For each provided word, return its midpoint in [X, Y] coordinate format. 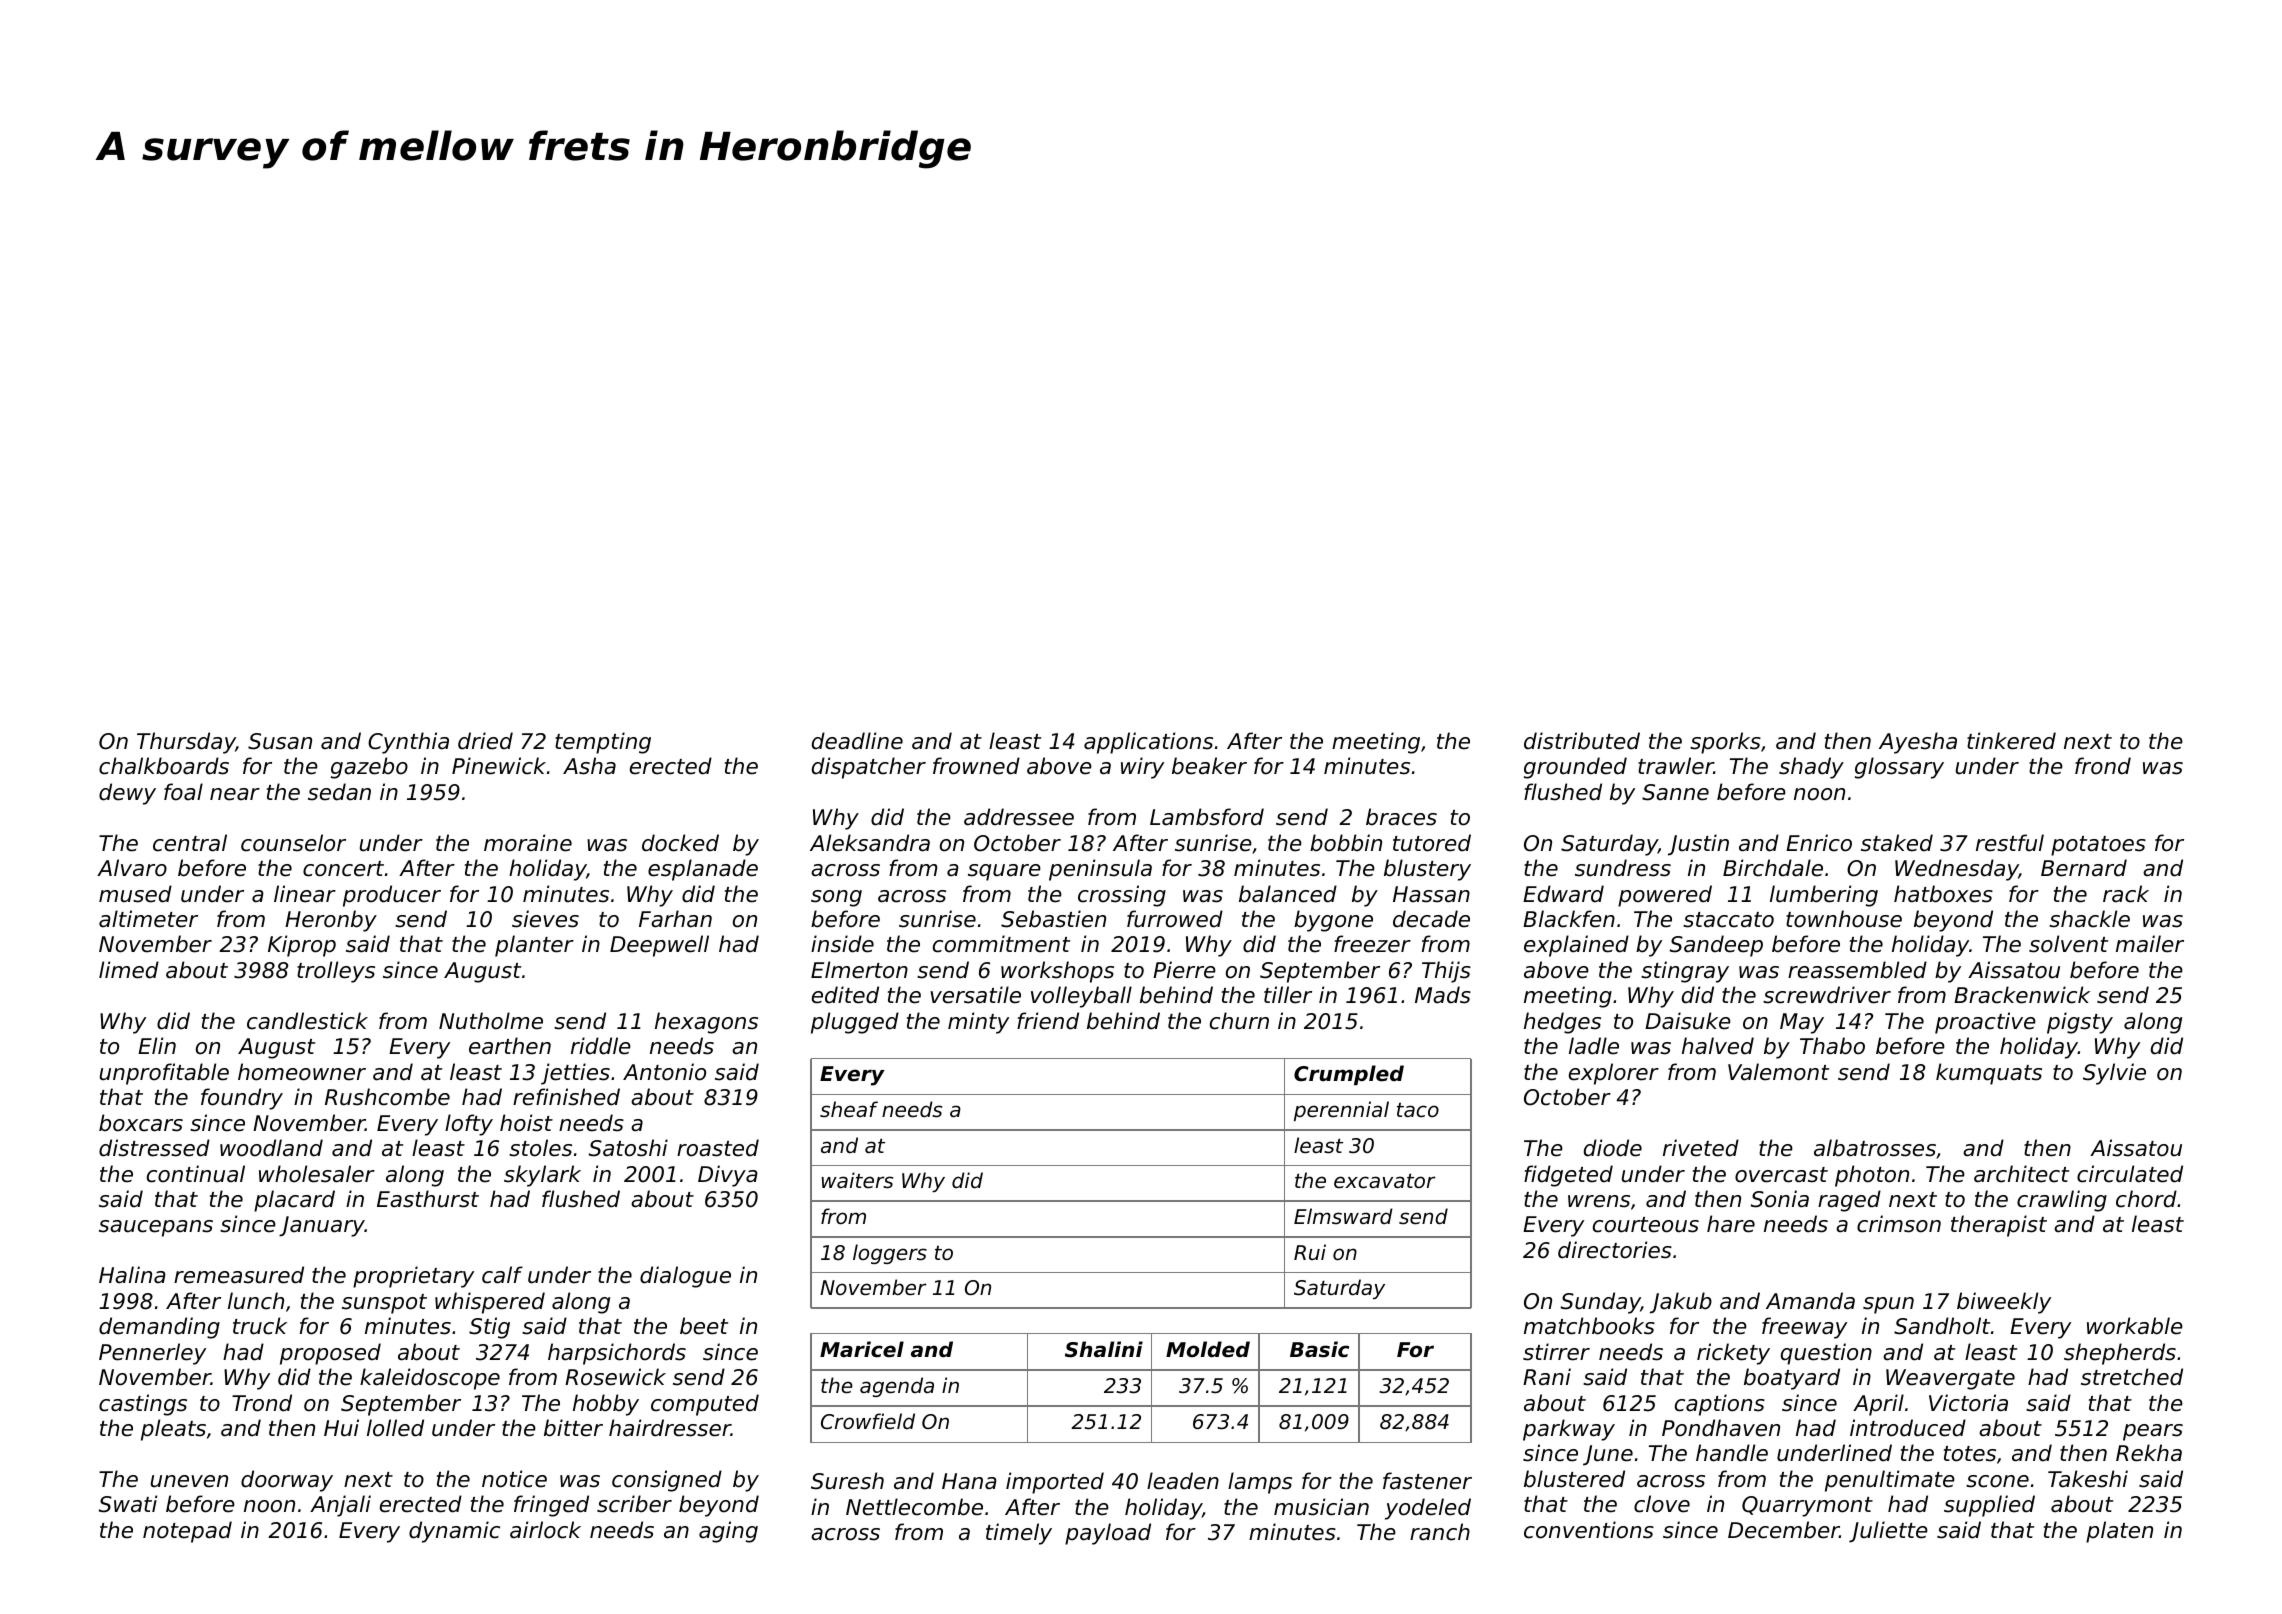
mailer [2150, 944]
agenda [897, 1387]
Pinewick [499, 766]
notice [514, 1479]
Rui [1310, 1252]
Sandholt [1942, 1326]
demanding [159, 1328]
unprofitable [164, 1074]
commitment [1001, 944]
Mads [1443, 995]
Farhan [675, 919]
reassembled [1857, 970]
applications [1148, 743]
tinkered [2011, 741]
